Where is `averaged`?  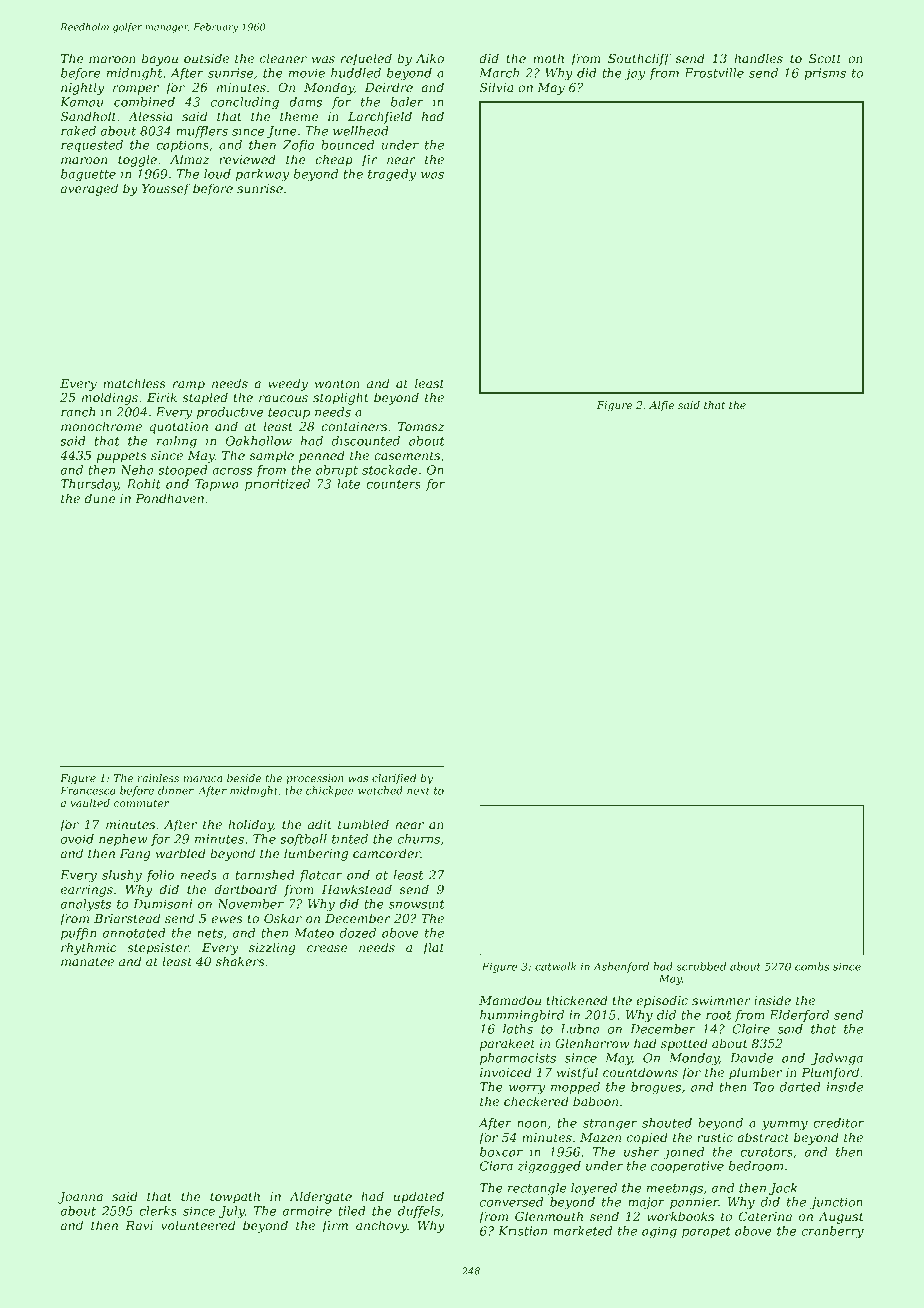
averaged is located at coordinates (89, 189).
